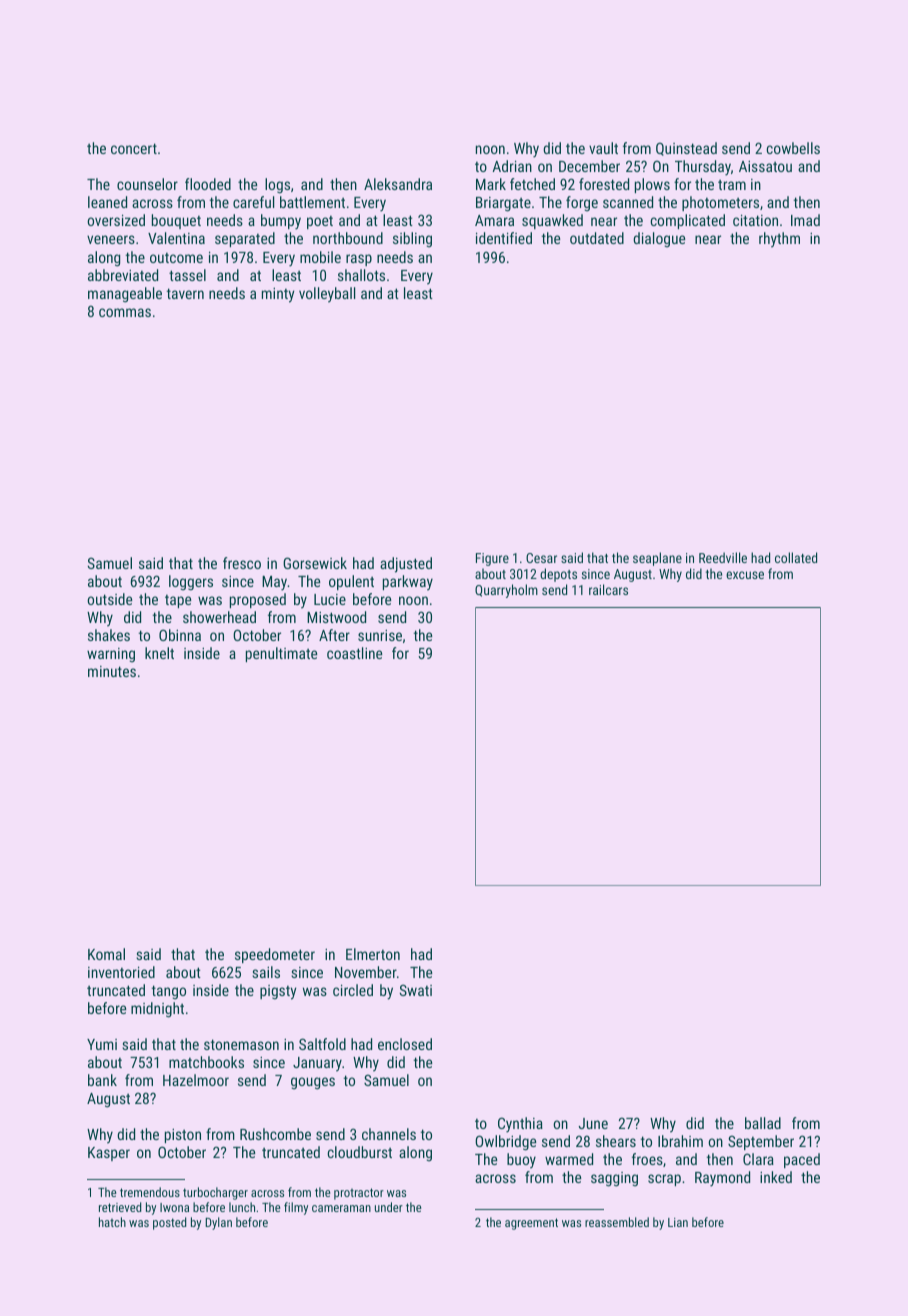 Image resolution: width=908 pixels, height=1316 pixels. I want to click on inventoried, so click(121, 972).
